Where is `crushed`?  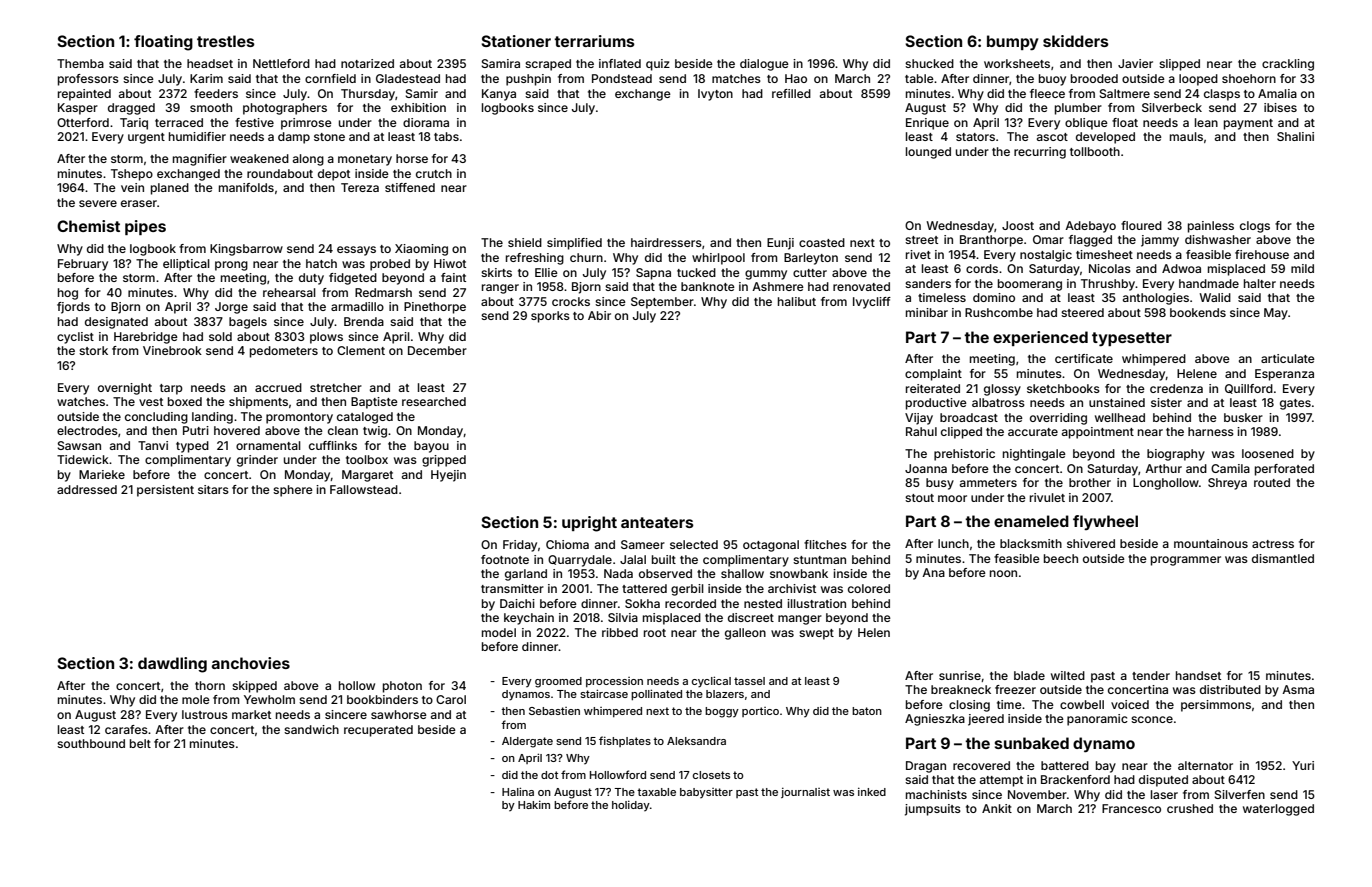
crushed is located at coordinates (1190, 808).
